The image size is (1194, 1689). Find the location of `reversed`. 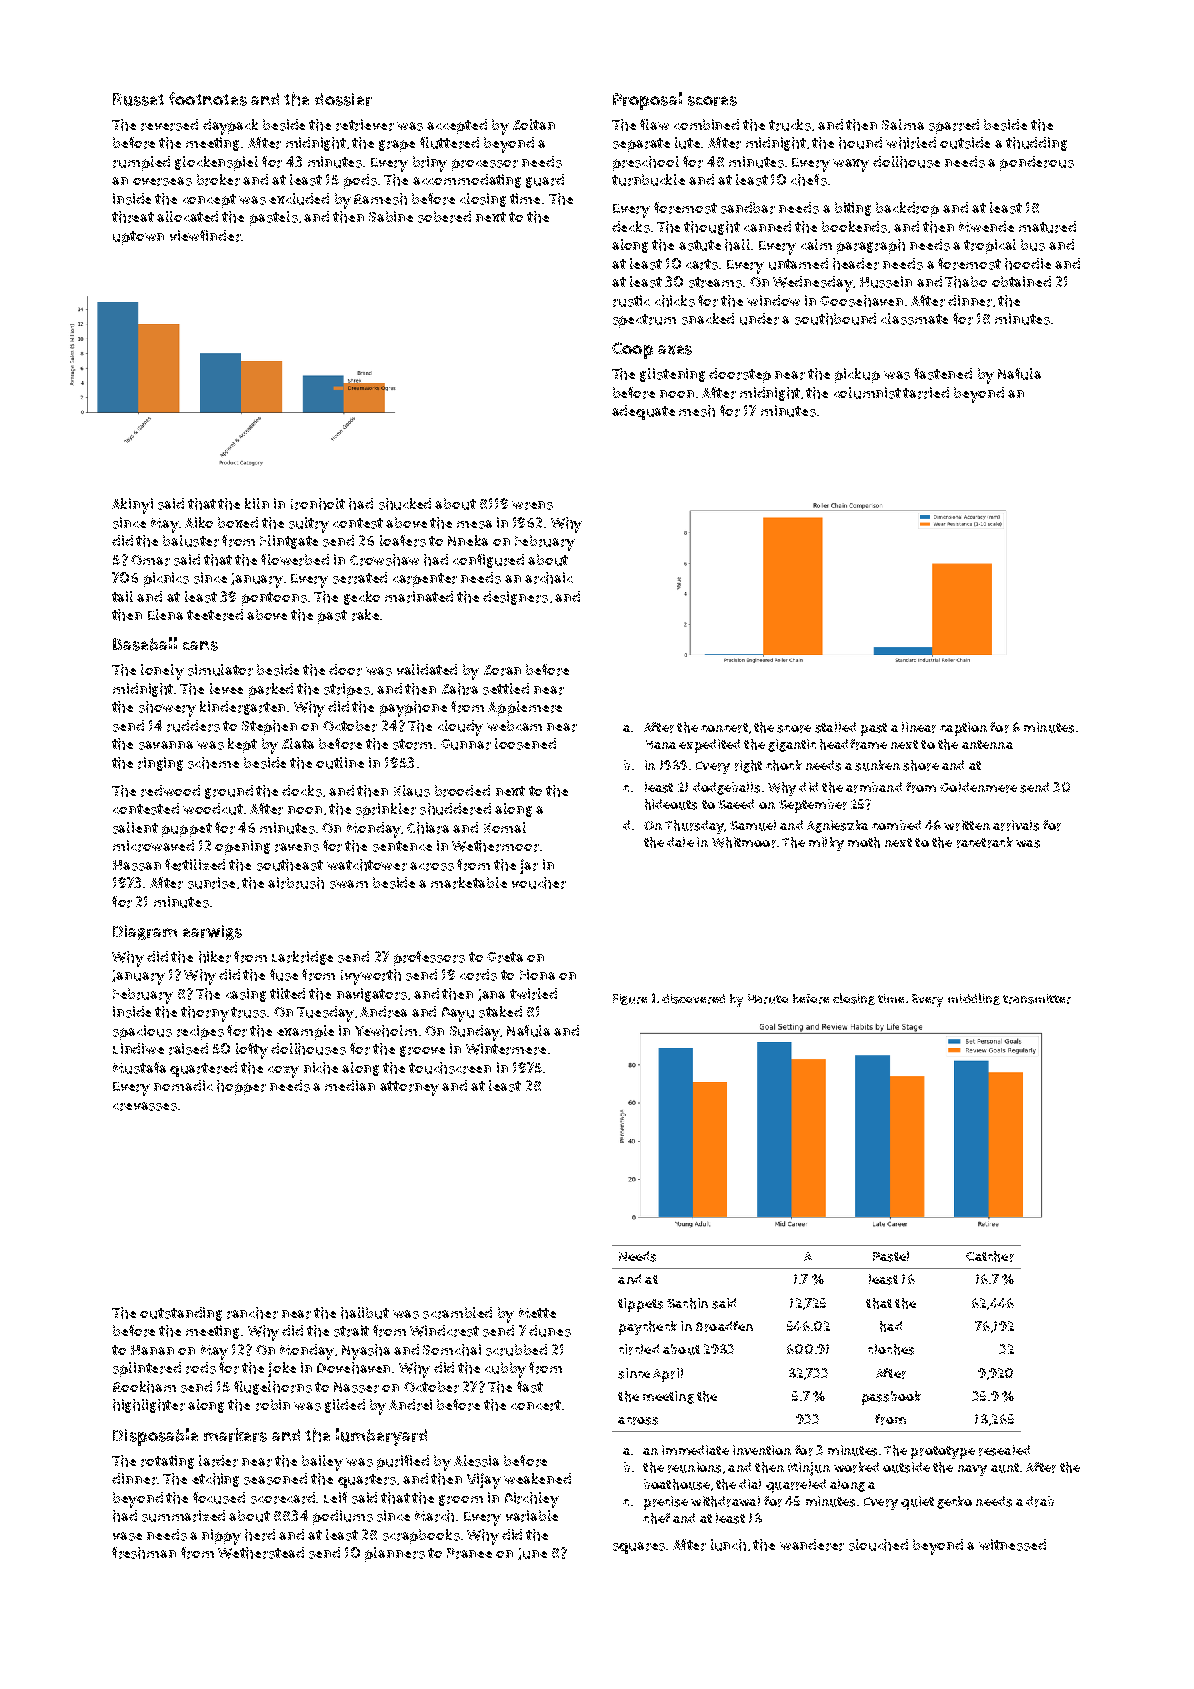

reversed is located at coordinates (169, 125).
